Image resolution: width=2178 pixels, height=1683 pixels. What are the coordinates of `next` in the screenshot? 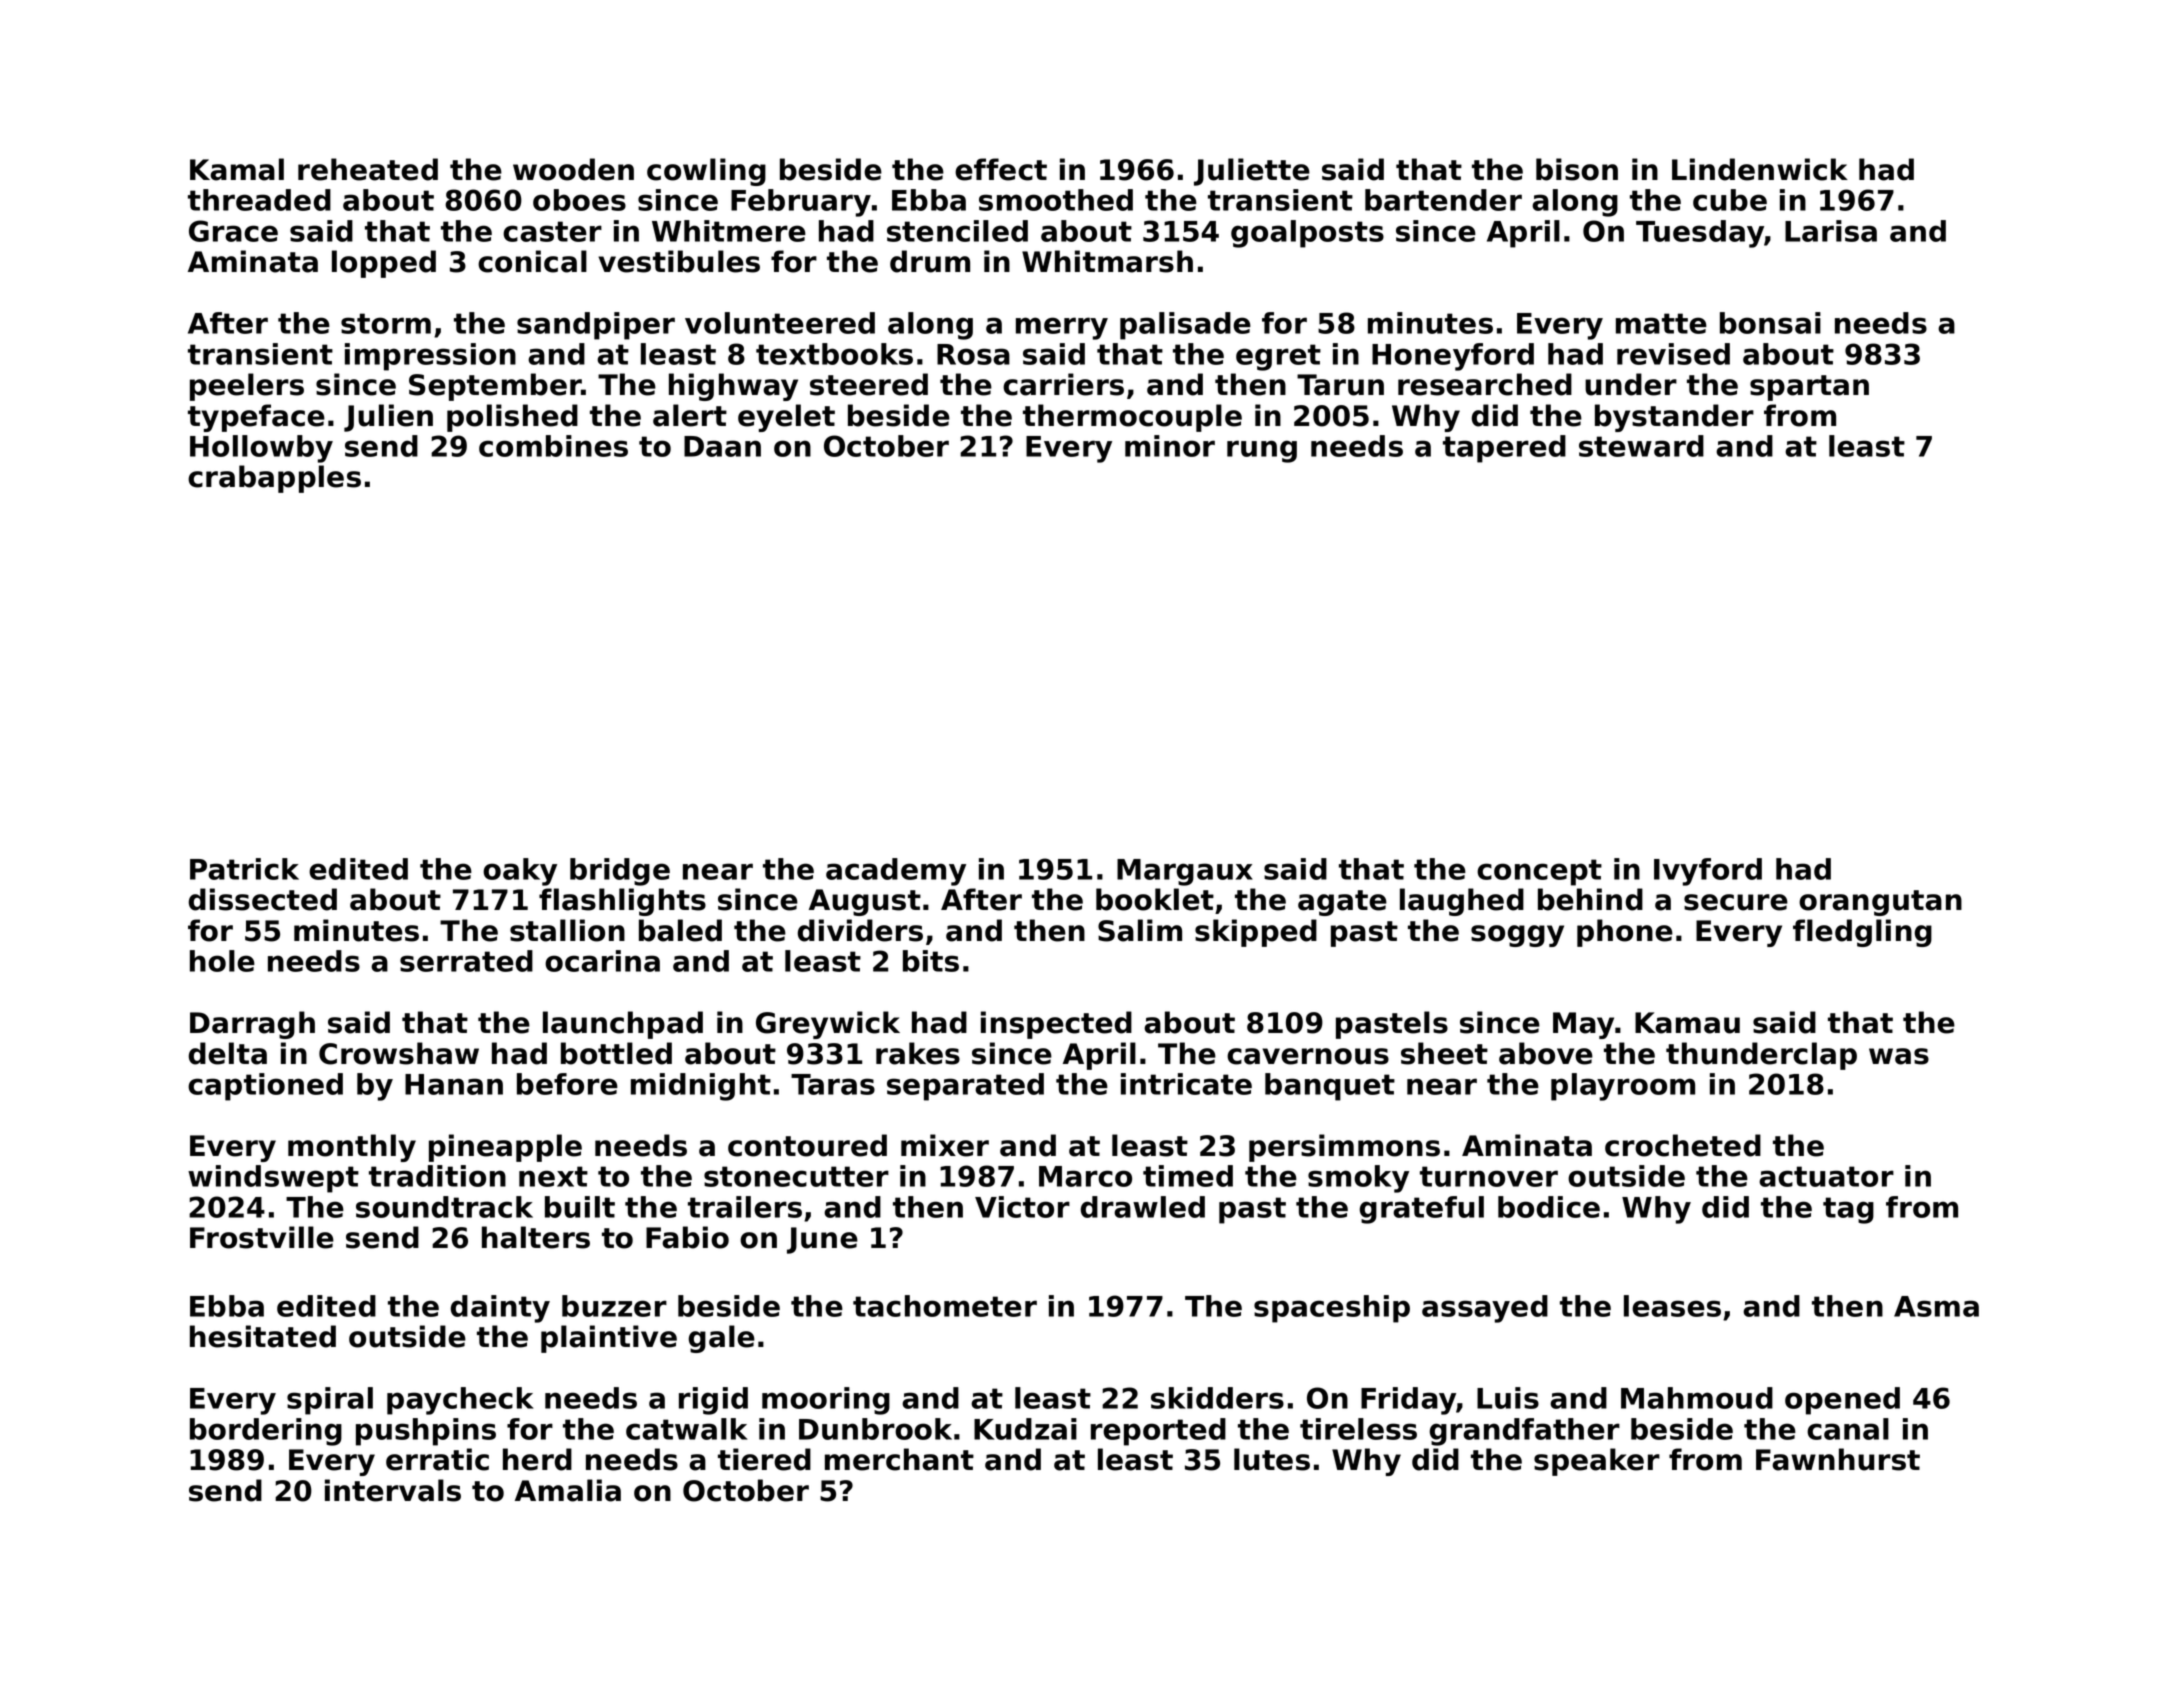 It's located at (553, 1176).
